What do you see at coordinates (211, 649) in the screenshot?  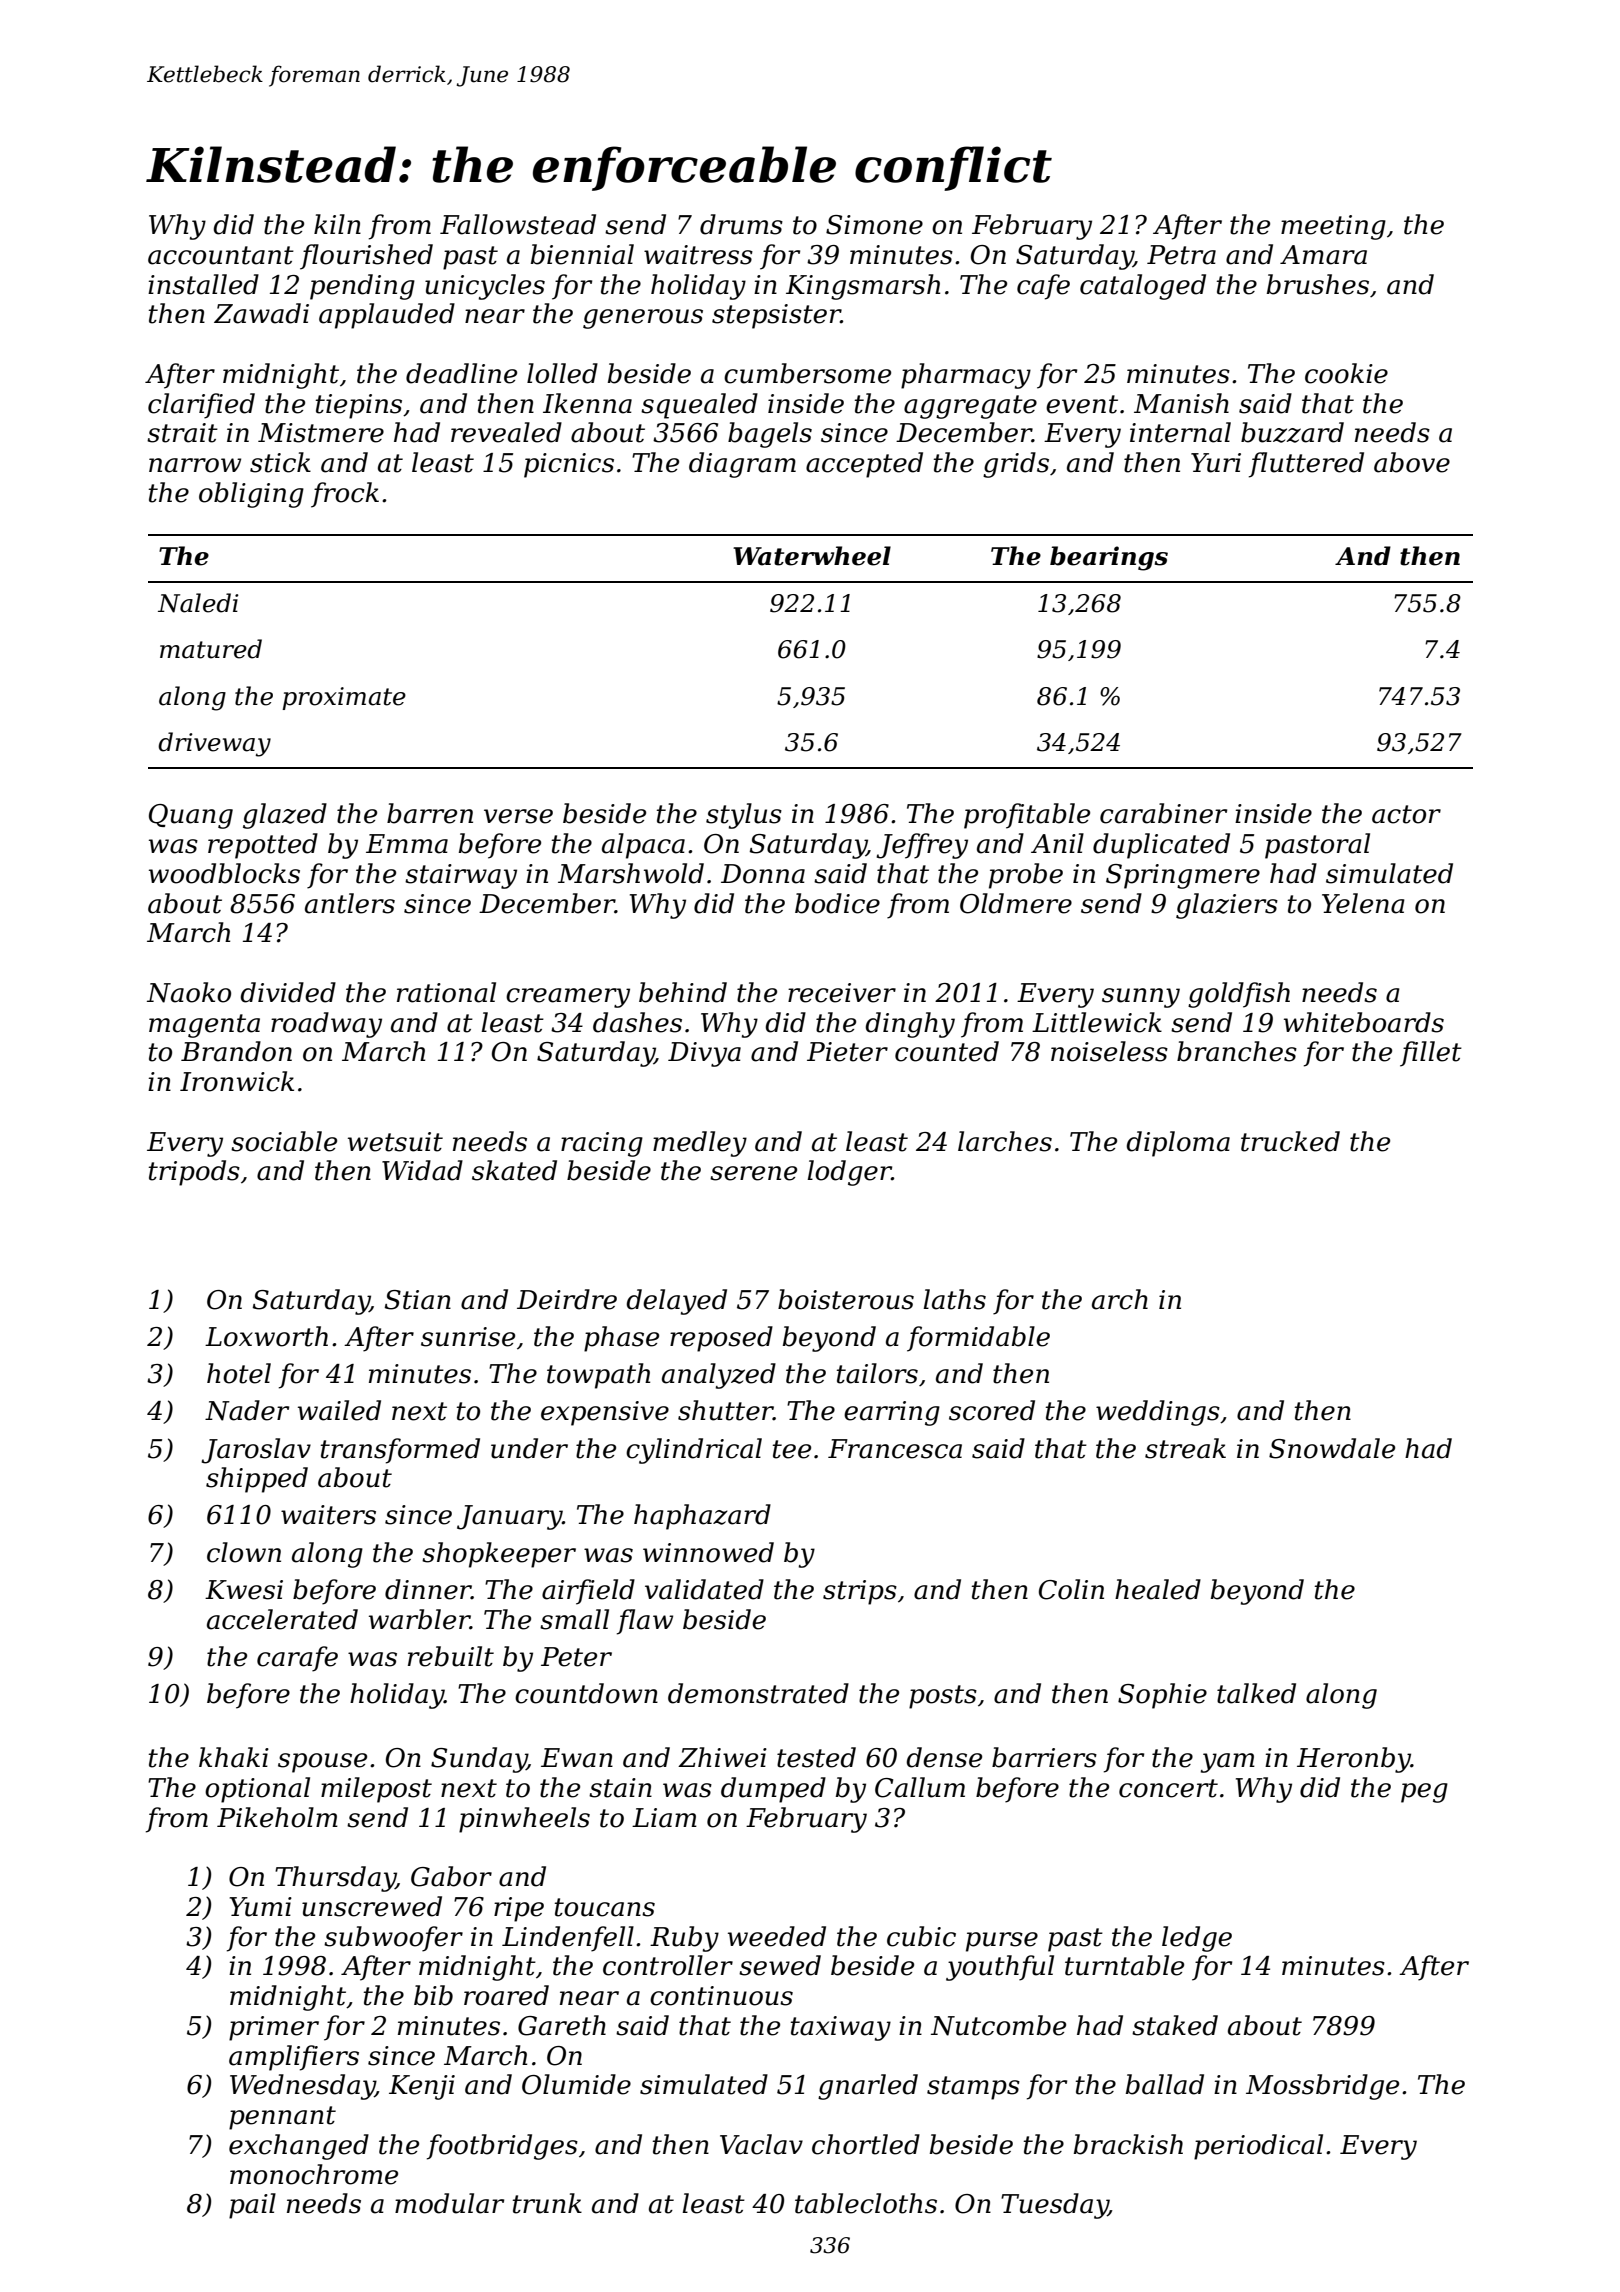 I see `matured` at bounding box center [211, 649].
